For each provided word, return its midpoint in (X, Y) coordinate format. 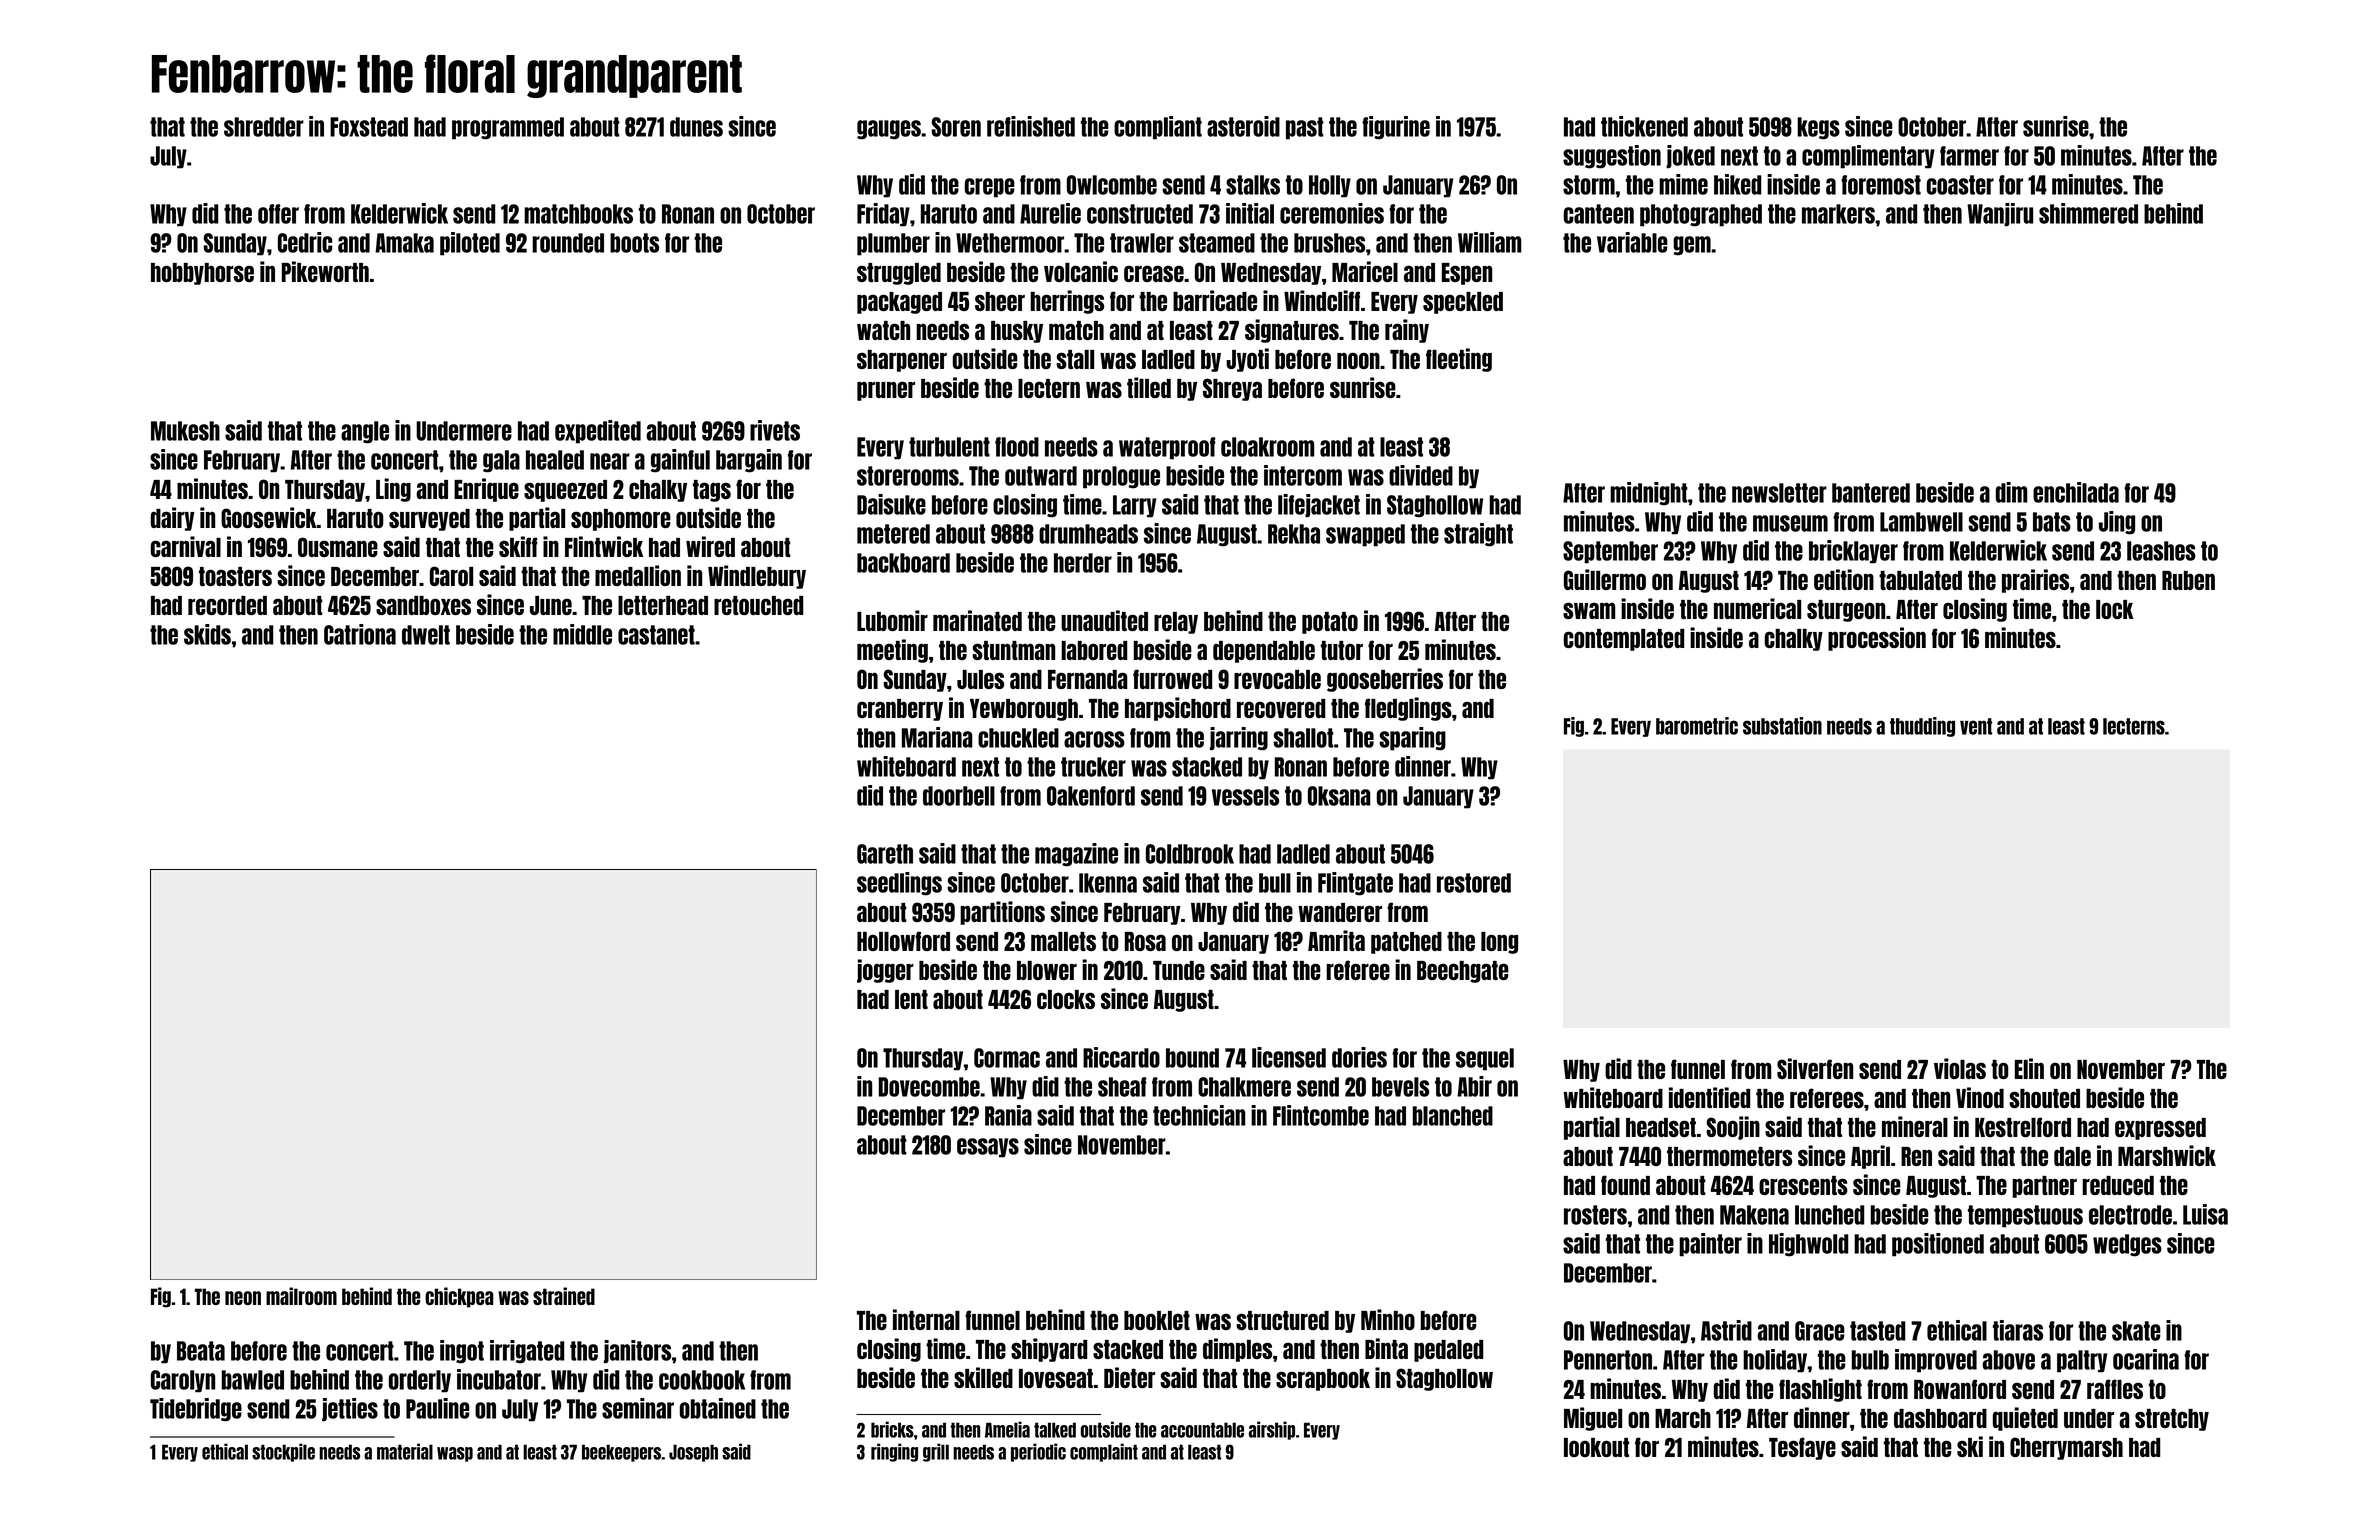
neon (243, 1298)
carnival (186, 546)
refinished (1031, 126)
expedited (598, 432)
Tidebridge (196, 1410)
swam (1589, 610)
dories (1359, 1057)
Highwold (1809, 1245)
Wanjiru (2000, 215)
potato (1330, 623)
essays (988, 1148)
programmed (508, 128)
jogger (885, 971)
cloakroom (1268, 447)
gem (1692, 246)
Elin (2029, 1068)
